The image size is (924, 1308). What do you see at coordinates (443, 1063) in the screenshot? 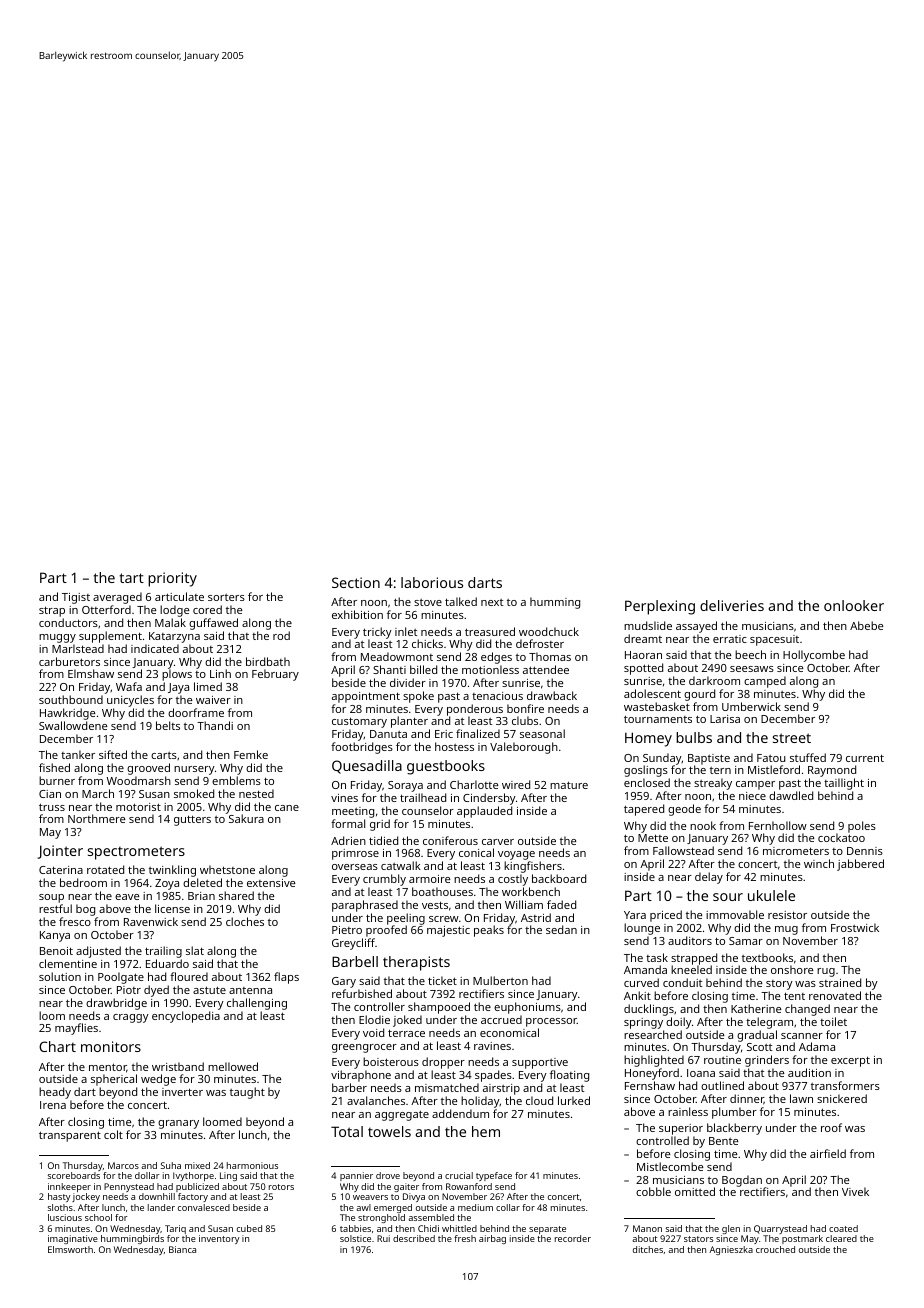
I see `dropper` at bounding box center [443, 1063].
